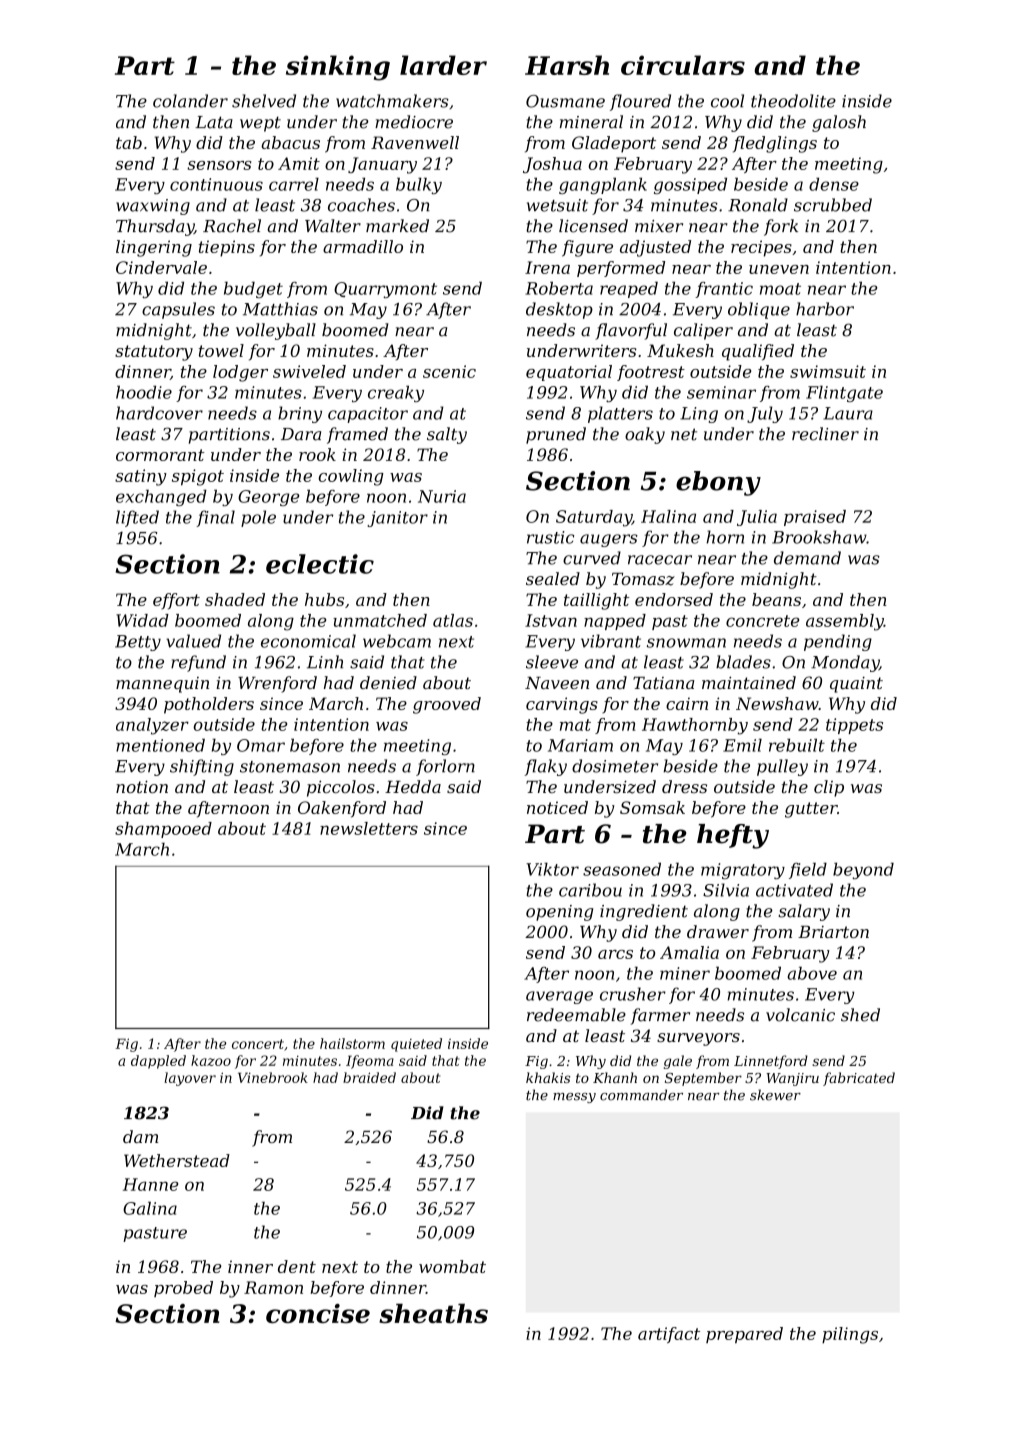  Describe the element at coordinates (825, 434) in the screenshot. I see `recliner` at that location.
